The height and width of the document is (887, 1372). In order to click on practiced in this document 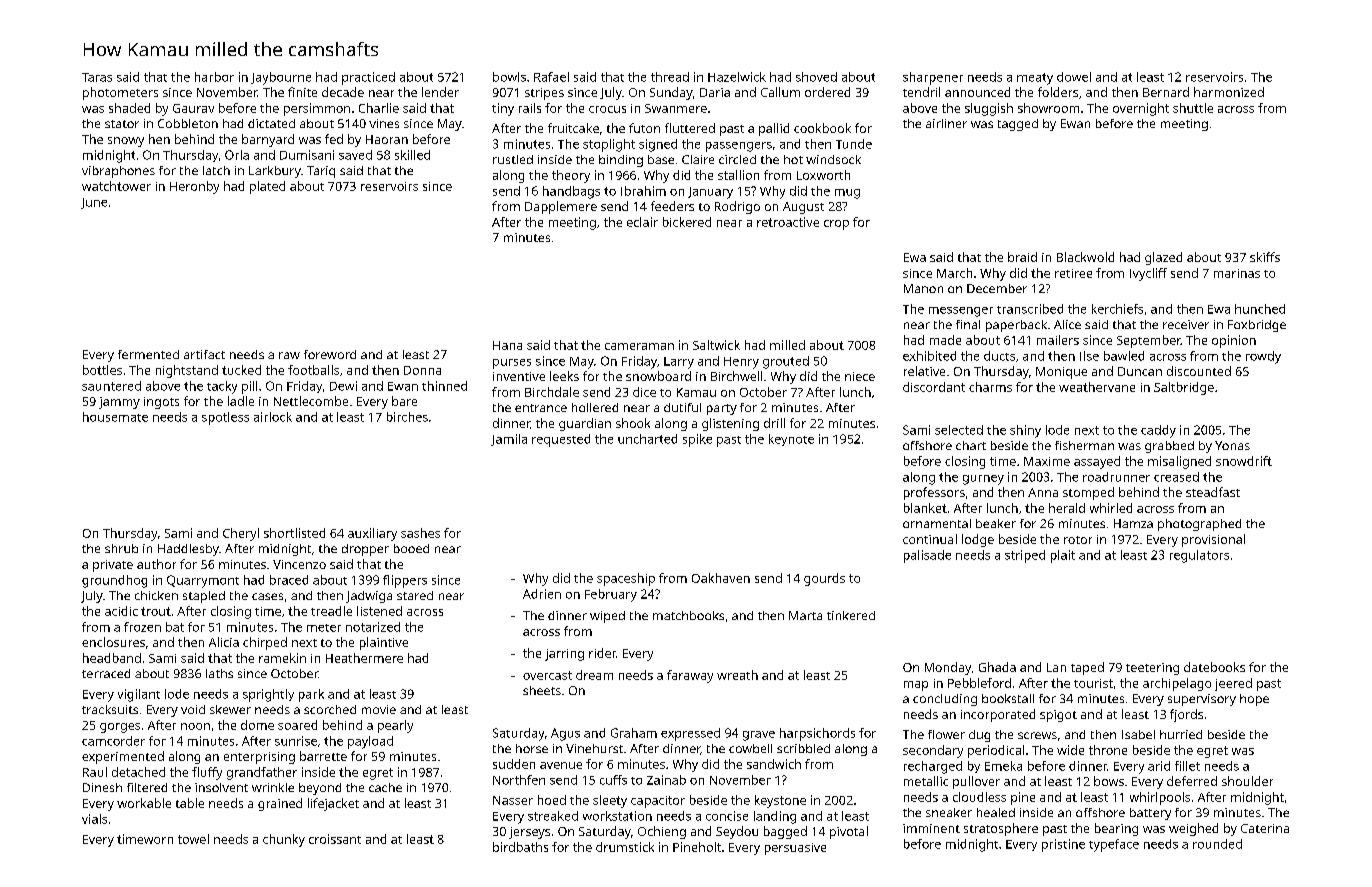, I will do `click(368, 78)`.
